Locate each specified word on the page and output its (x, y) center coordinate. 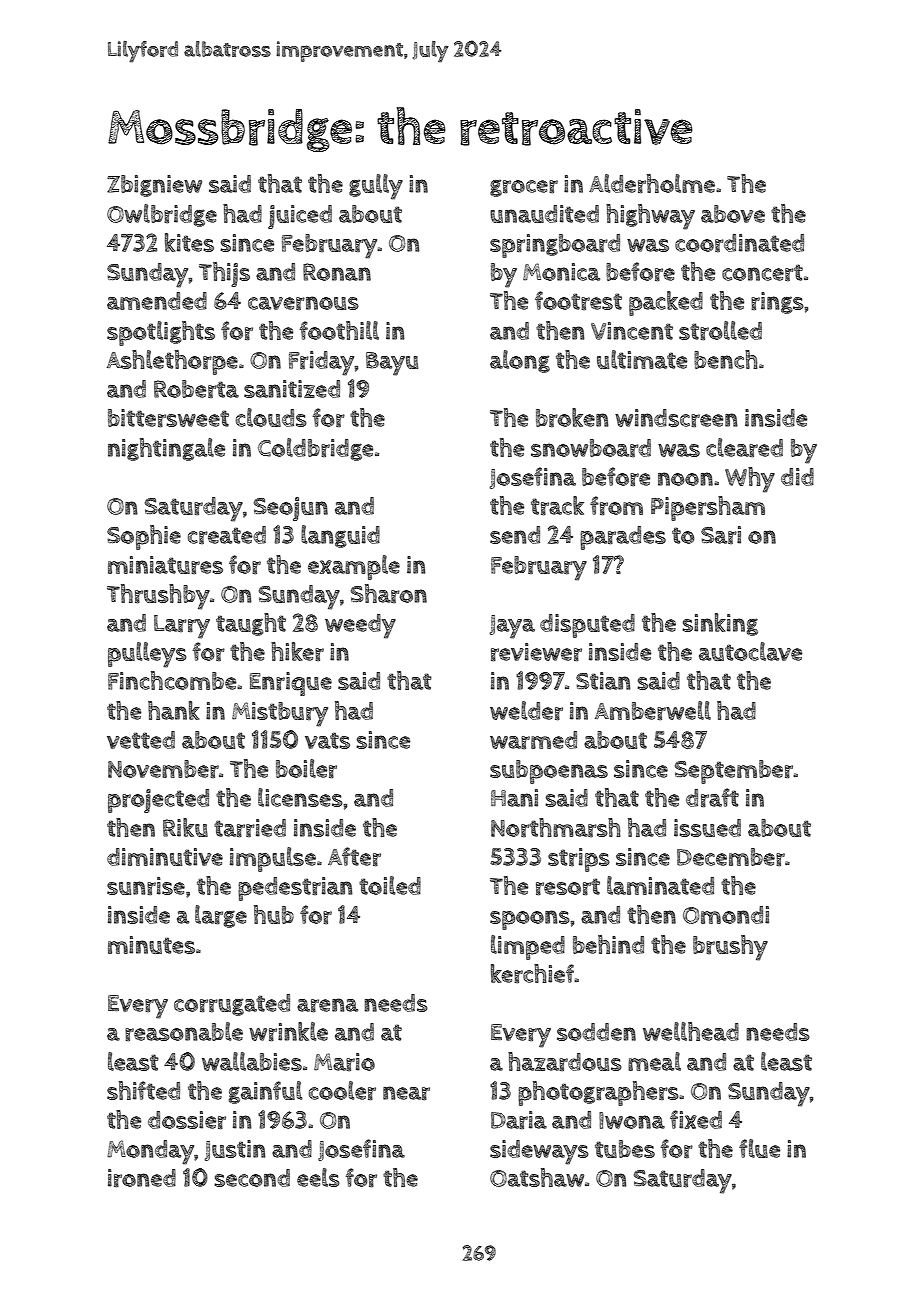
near (406, 1093)
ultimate (642, 359)
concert (762, 272)
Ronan (337, 272)
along (520, 361)
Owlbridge (162, 215)
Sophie (144, 537)
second (252, 1178)
